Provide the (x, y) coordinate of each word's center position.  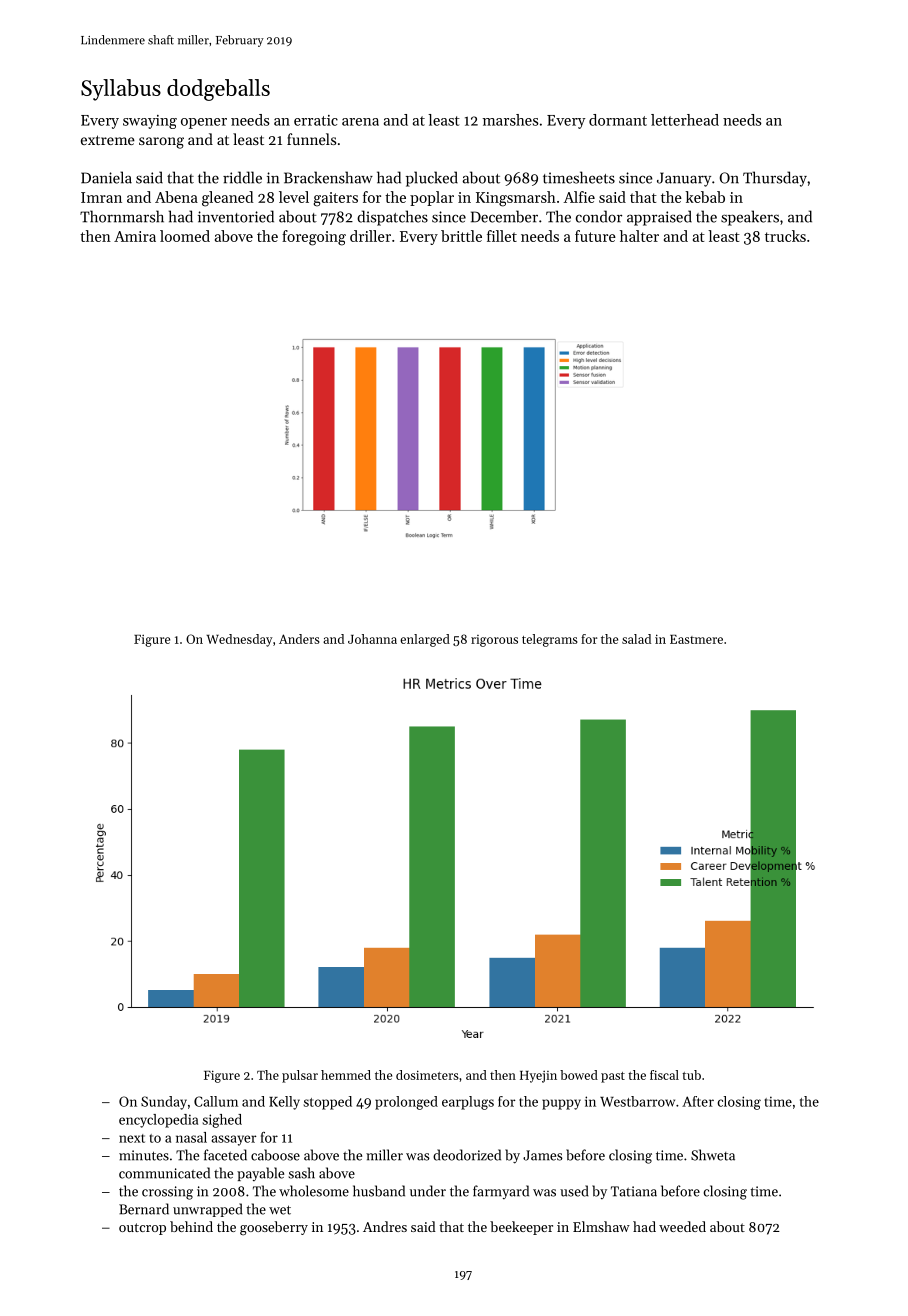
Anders (299, 639)
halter (639, 236)
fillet (502, 236)
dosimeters (427, 1075)
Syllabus (121, 90)
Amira (135, 236)
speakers (750, 218)
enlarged (425, 640)
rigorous (494, 641)
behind (191, 1226)
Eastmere (696, 639)
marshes (511, 120)
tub (691, 1075)
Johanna (372, 639)
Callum (216, 1101)
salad (636, 639)
